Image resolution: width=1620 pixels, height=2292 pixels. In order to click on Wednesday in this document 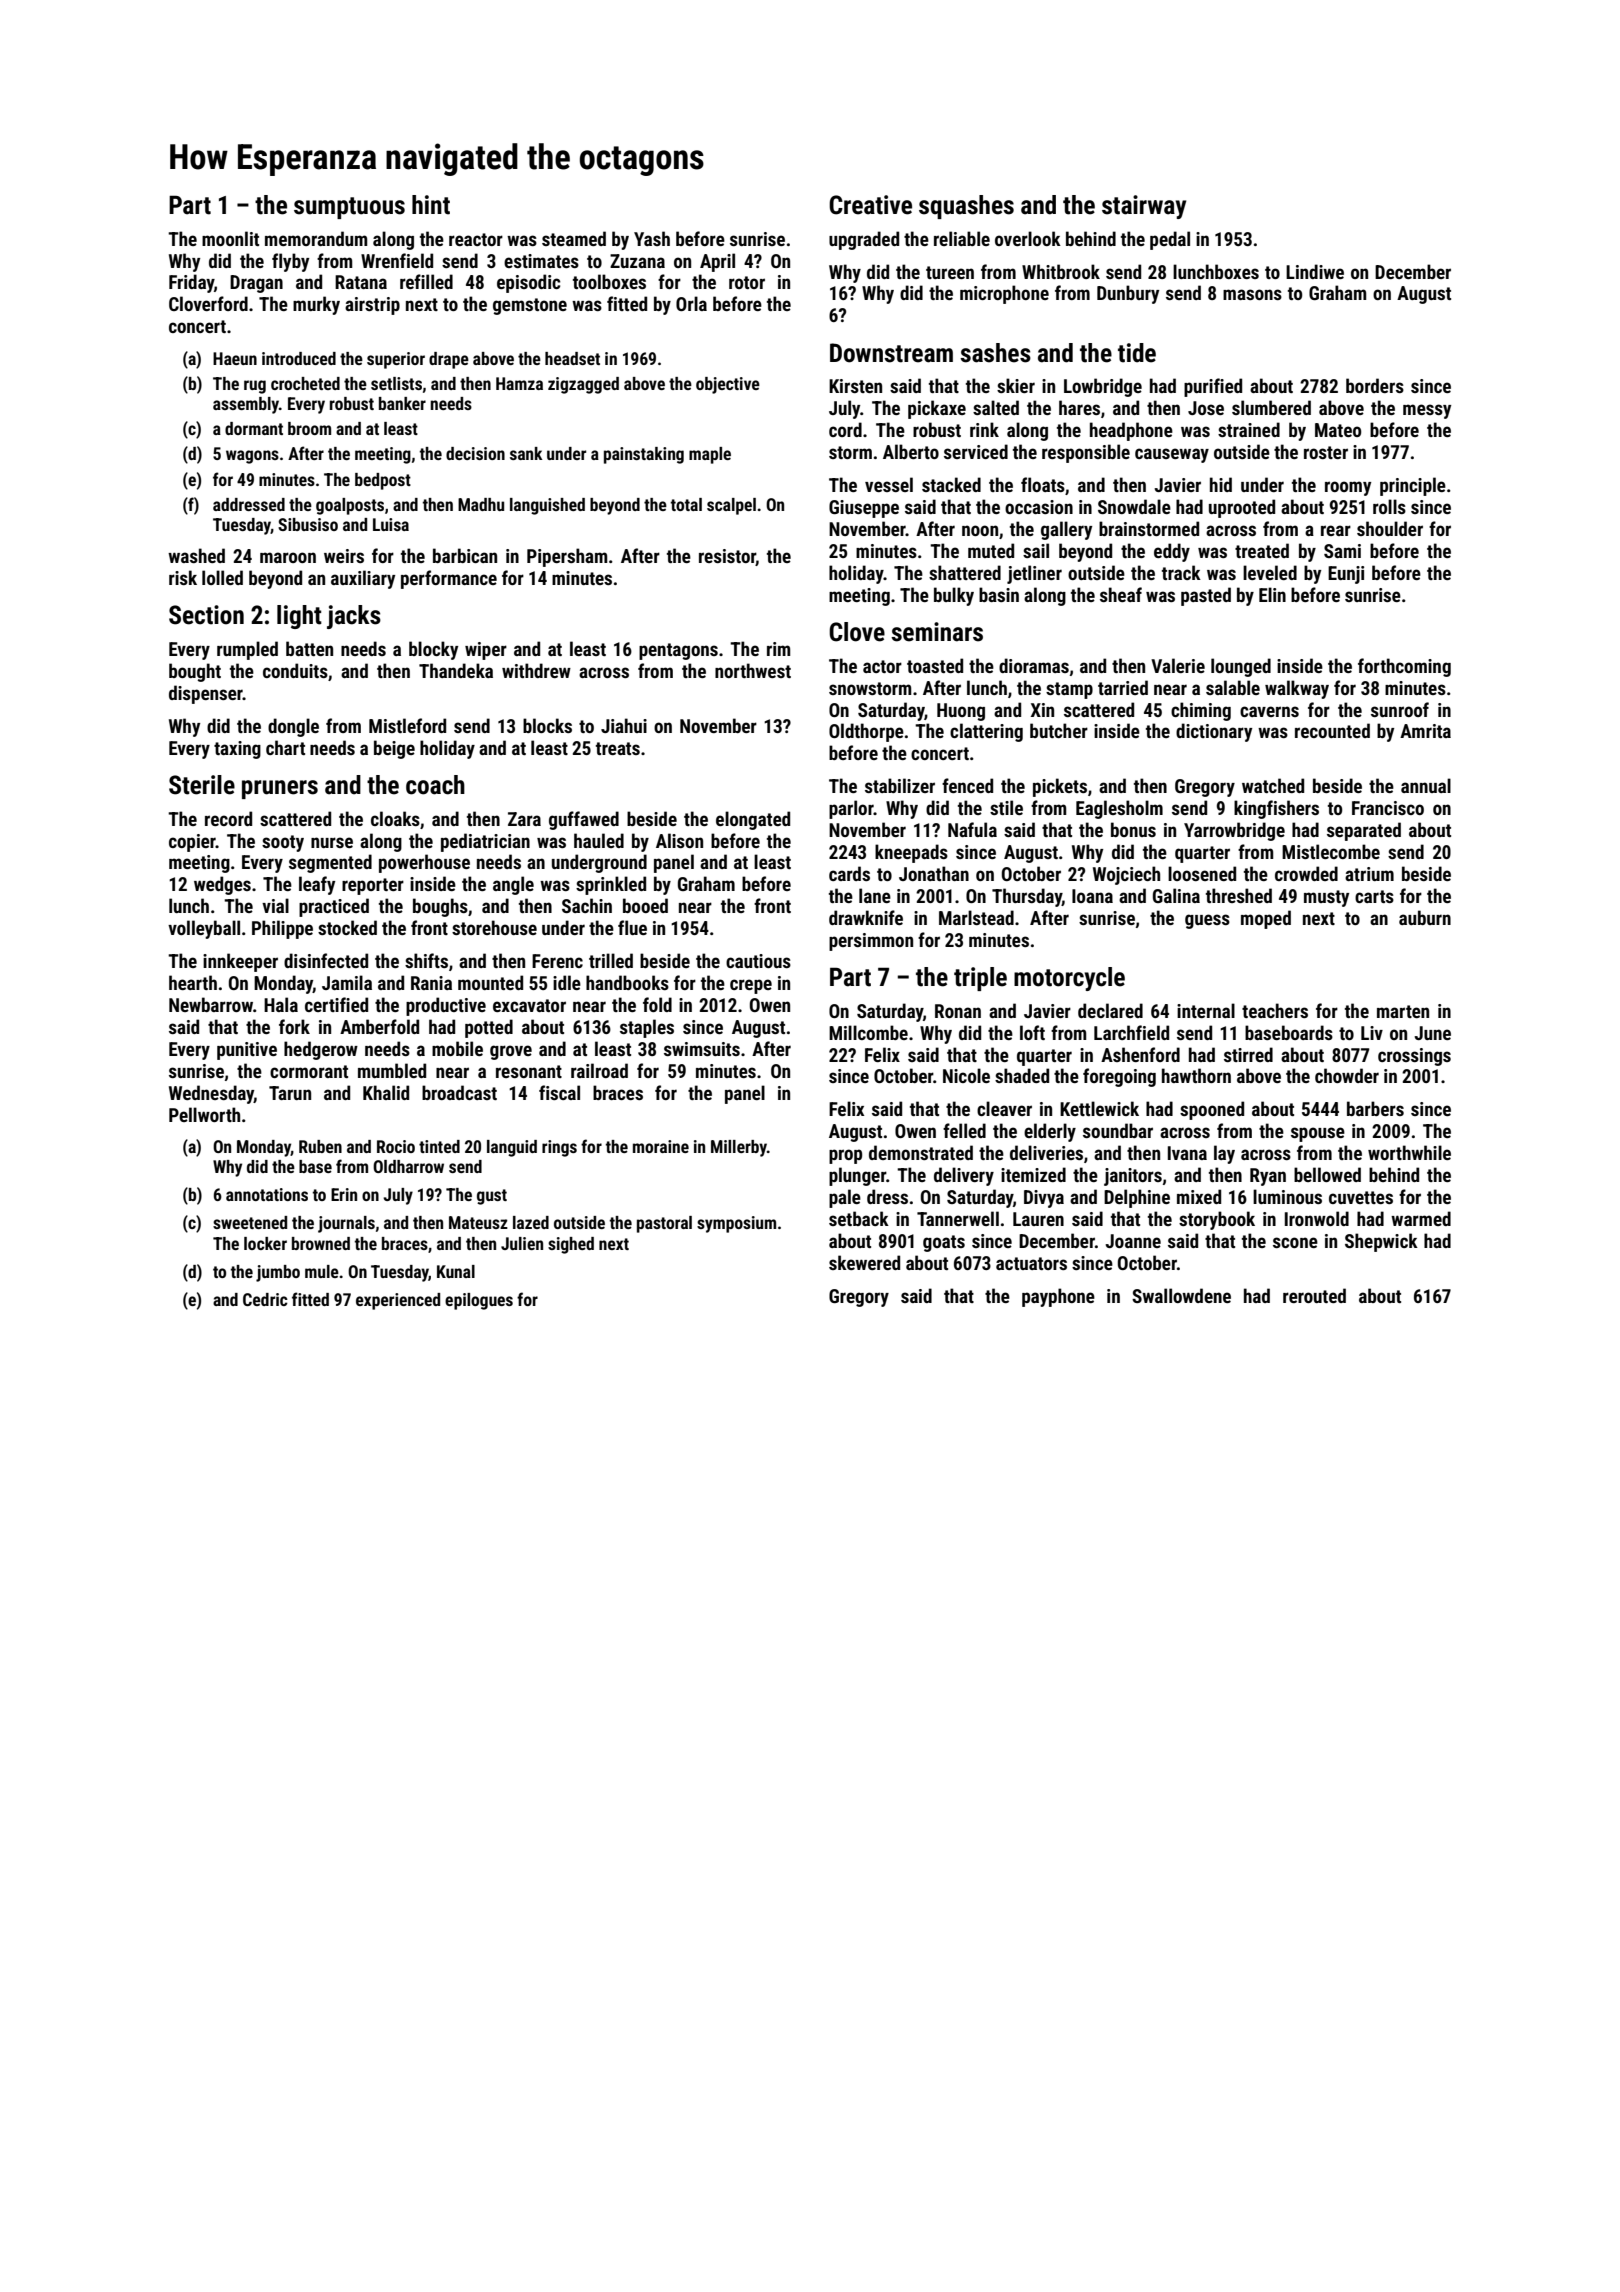, I will do `click(211, 1094)`.
